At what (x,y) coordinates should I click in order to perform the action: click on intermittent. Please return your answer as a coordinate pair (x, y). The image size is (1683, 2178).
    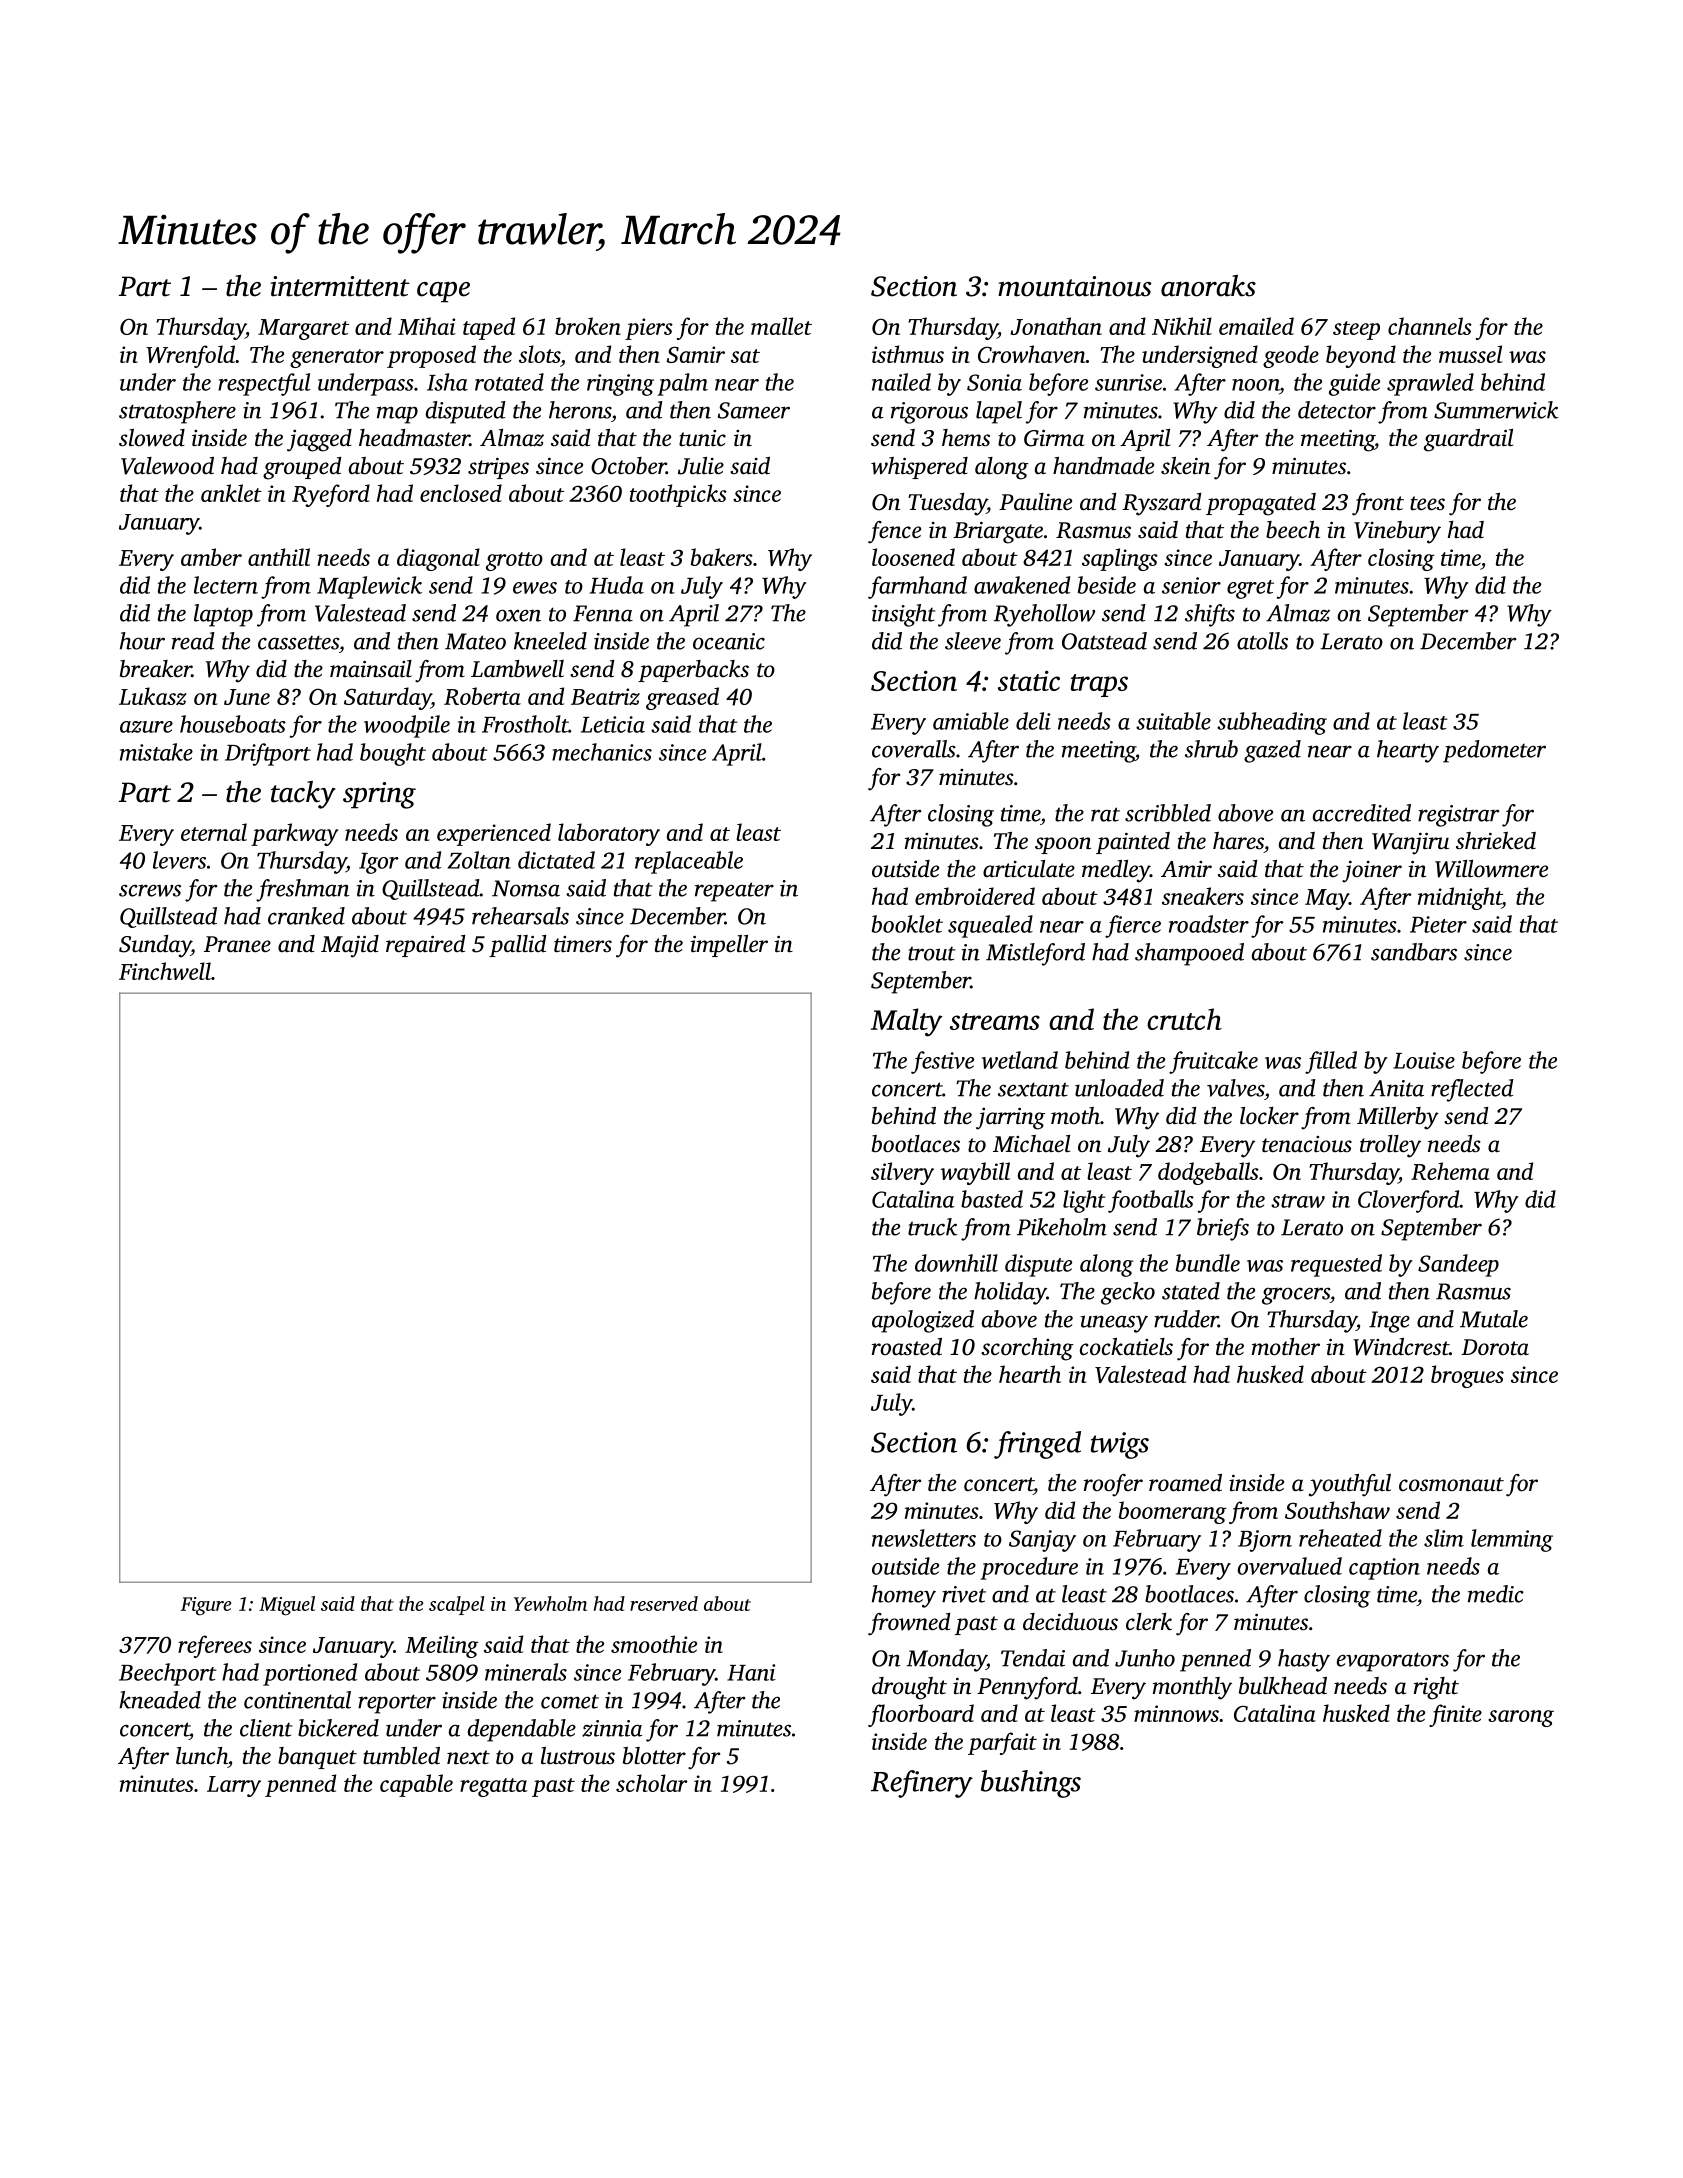
    Looking at the image, I should click on (340, 286).
